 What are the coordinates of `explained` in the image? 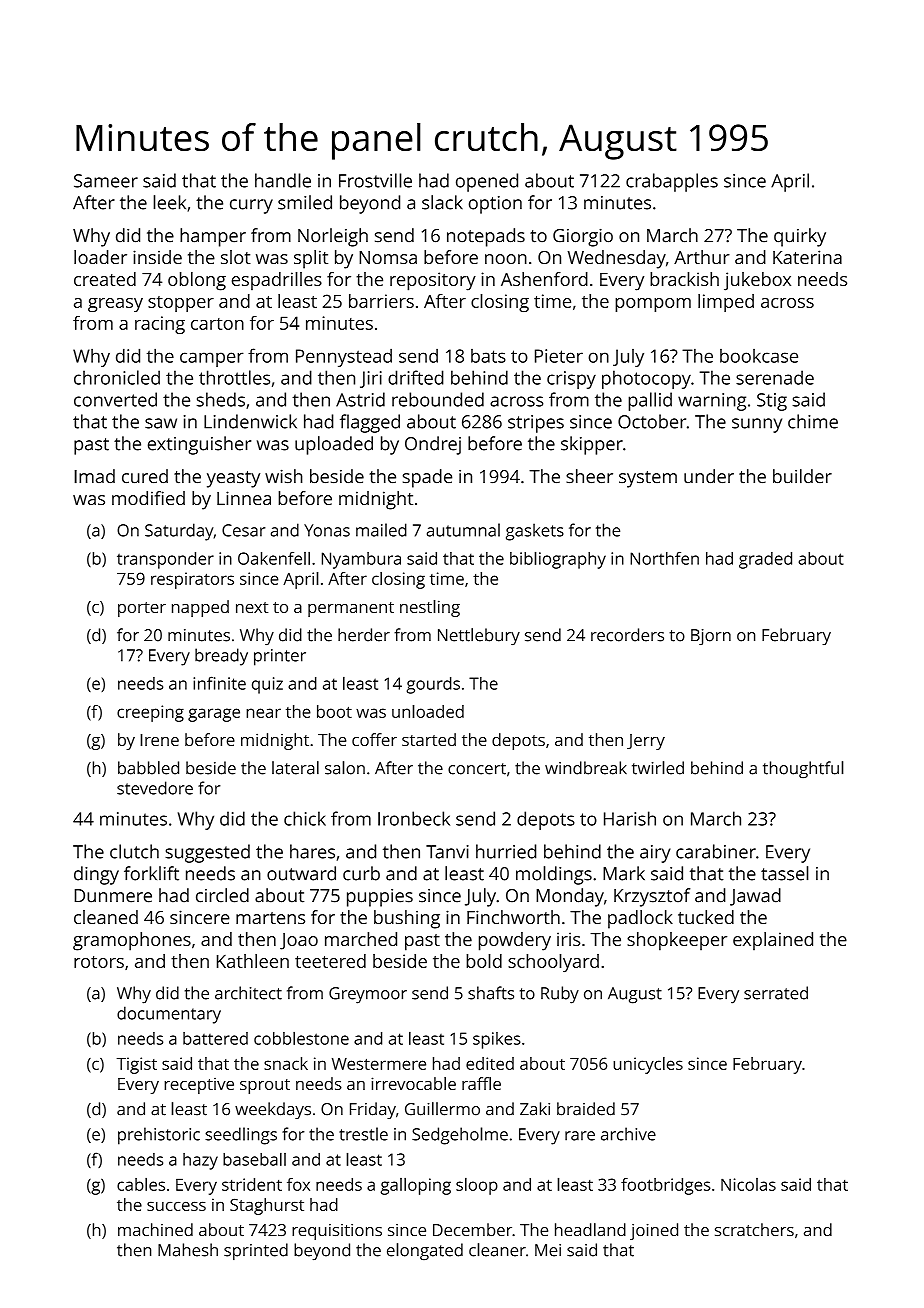 It's located at (773, 941).
